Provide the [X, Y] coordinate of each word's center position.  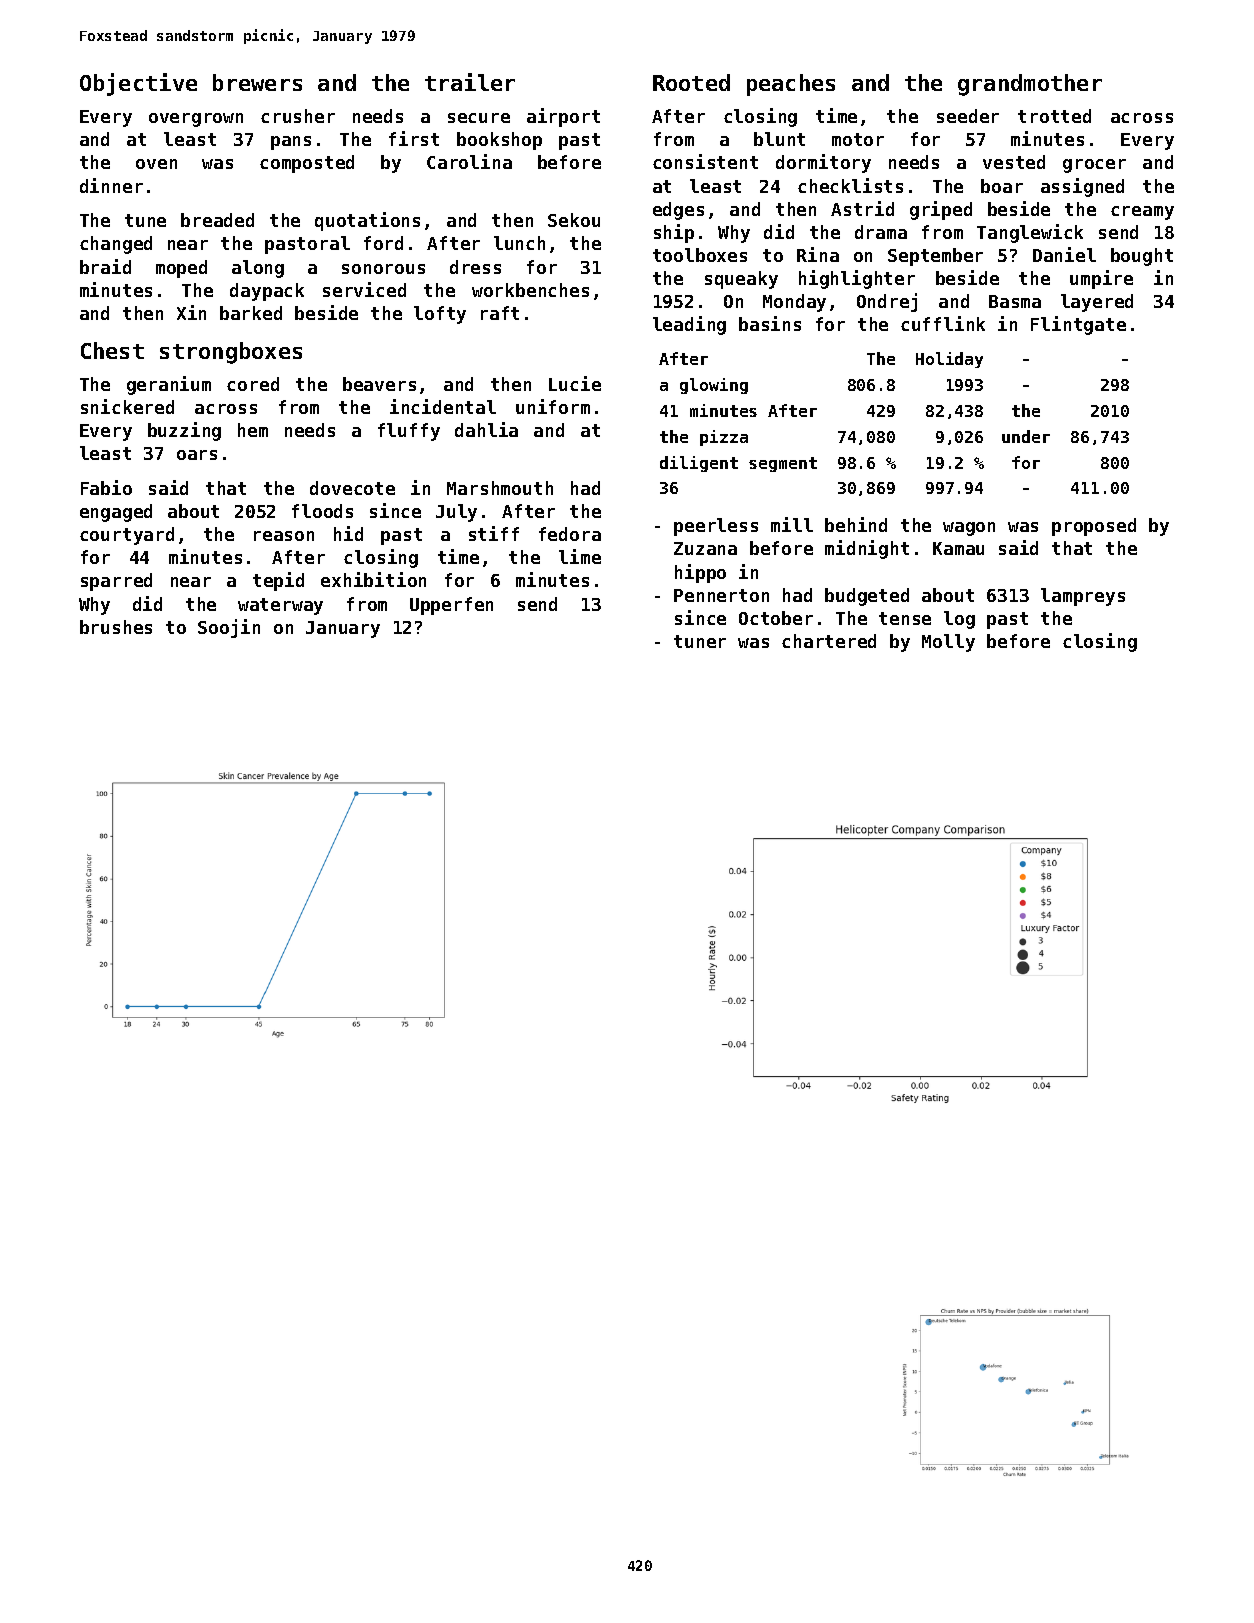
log [959, 620]
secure [479, 118]
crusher [298, 116]
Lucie [575, 383]
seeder [968, 116]
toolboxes [700, 255]
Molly [948, 643]
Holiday [949, 360]
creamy [1142, 213]
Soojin [229, 628]
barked [251, 313]
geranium [169, 385]
